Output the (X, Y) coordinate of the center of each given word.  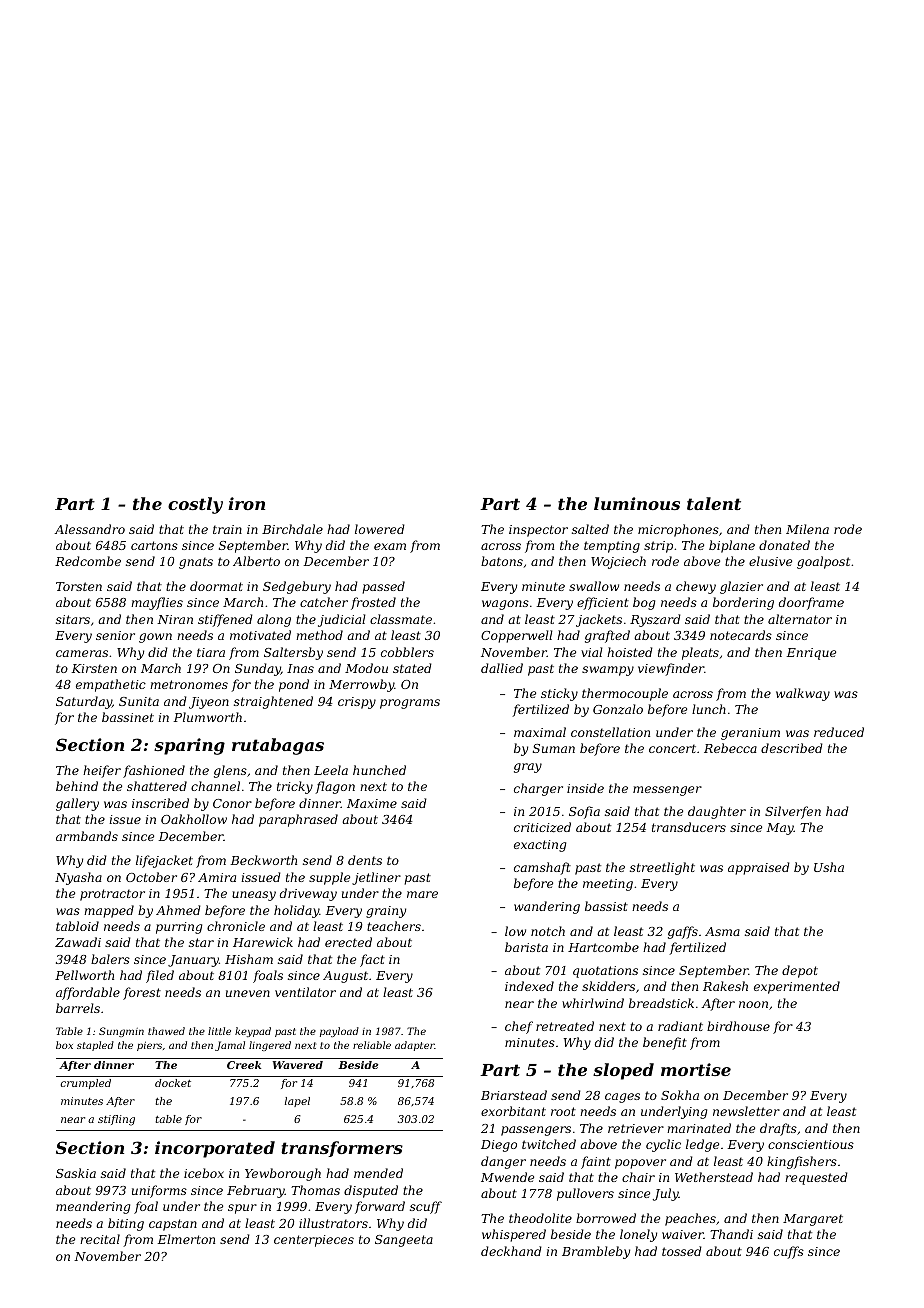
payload (339, 1032)
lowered (380, 529)
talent (714, 503)
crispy (357, 703)
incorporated (215, 1149)
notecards (741, 635)
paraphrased (298, 820)
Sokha (680, 1095)
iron (246, 503)
